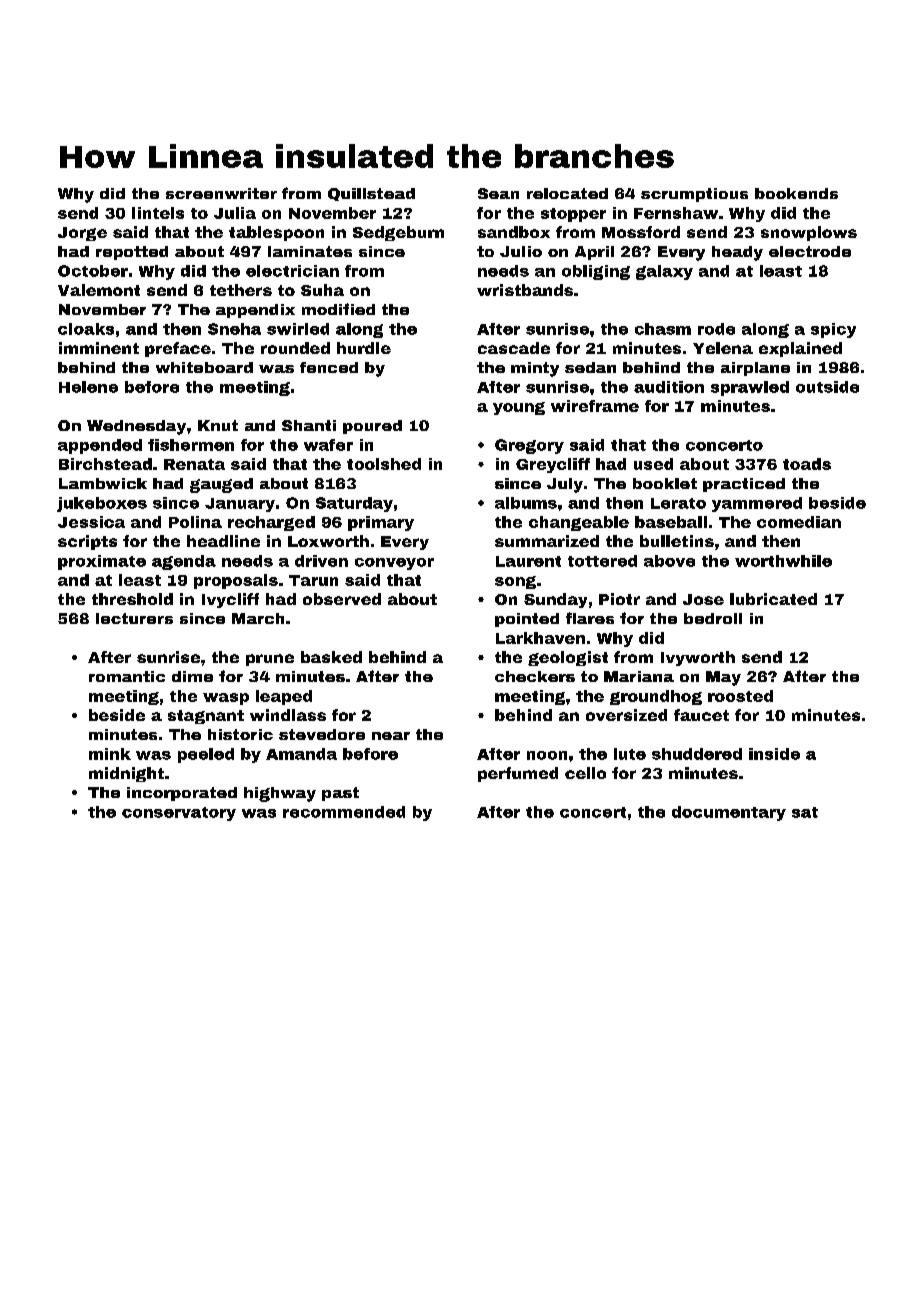 The height and width of the page is (1311, 924). What do you see at coordinates (195, 522) in the page?
I see `Polina` at bounding box center [195, 522].
